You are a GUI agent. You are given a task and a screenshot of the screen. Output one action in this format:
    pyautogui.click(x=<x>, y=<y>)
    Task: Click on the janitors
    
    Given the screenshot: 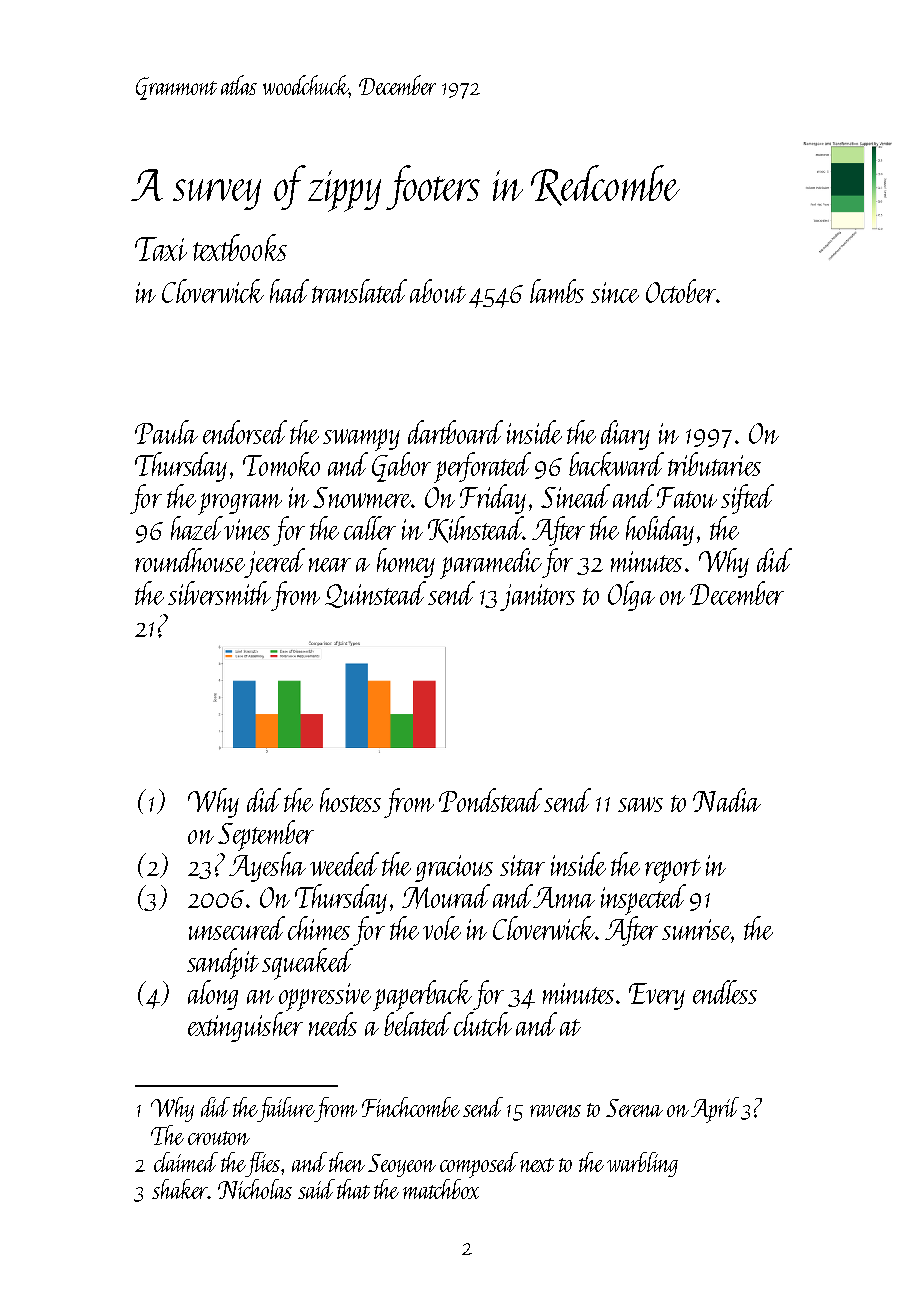 What is the action you would take?
    pyautogui.click(x=537, y=597)
